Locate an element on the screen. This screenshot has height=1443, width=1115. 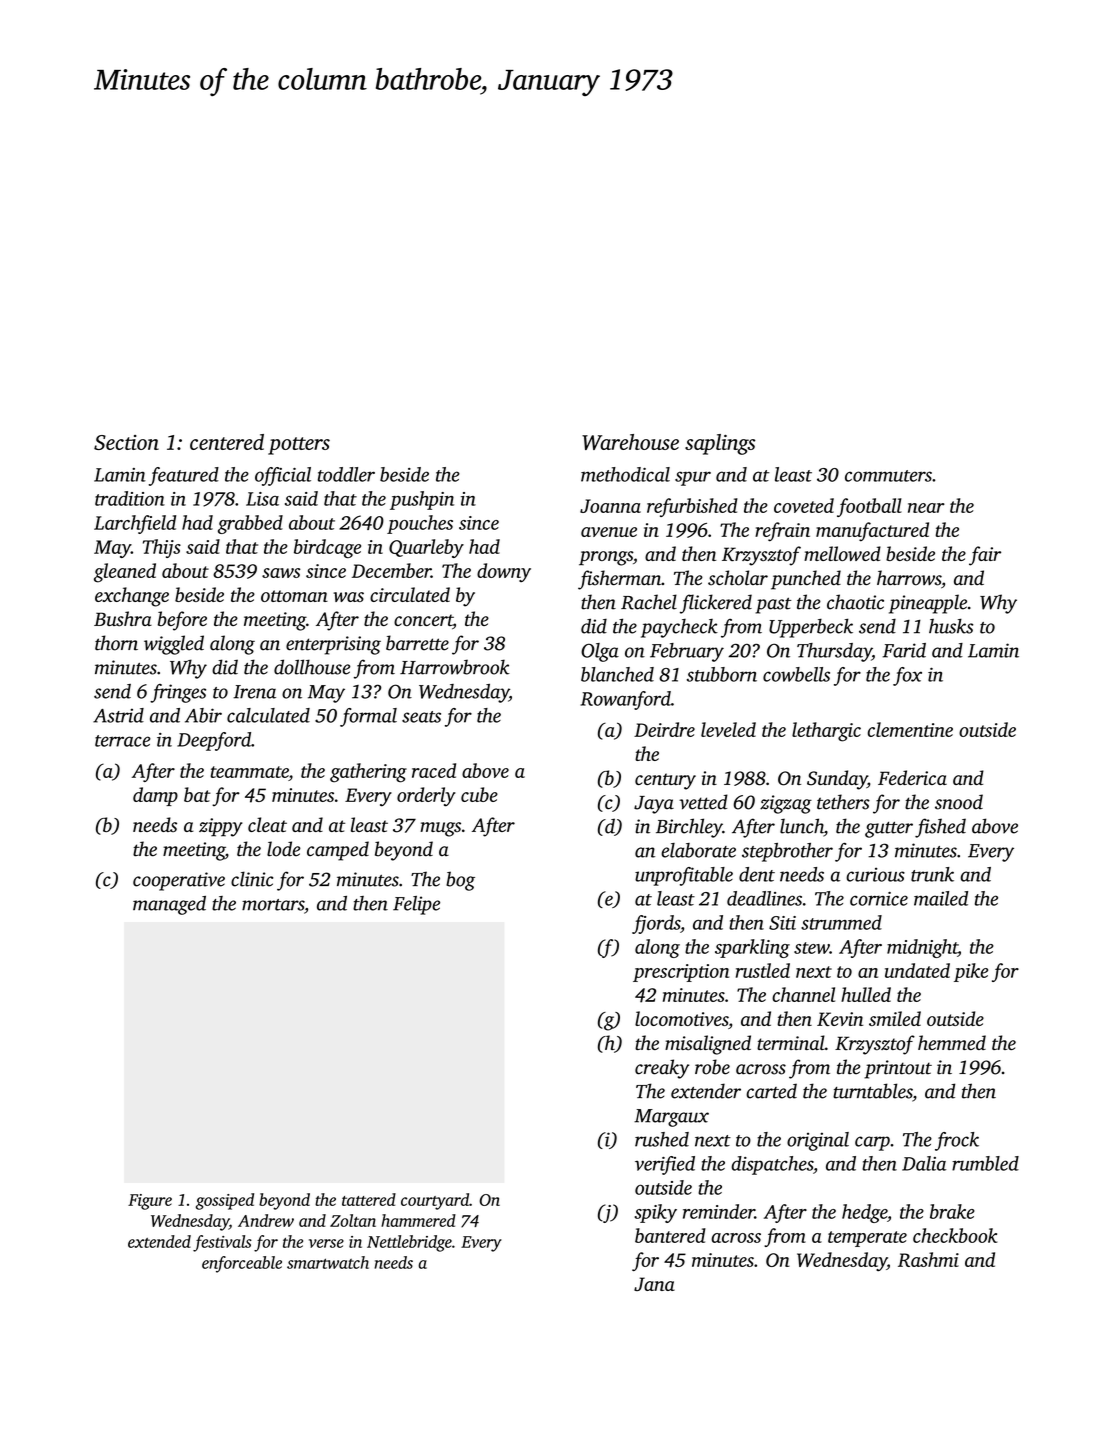
creaky is located at coordinates (662, 1069).
